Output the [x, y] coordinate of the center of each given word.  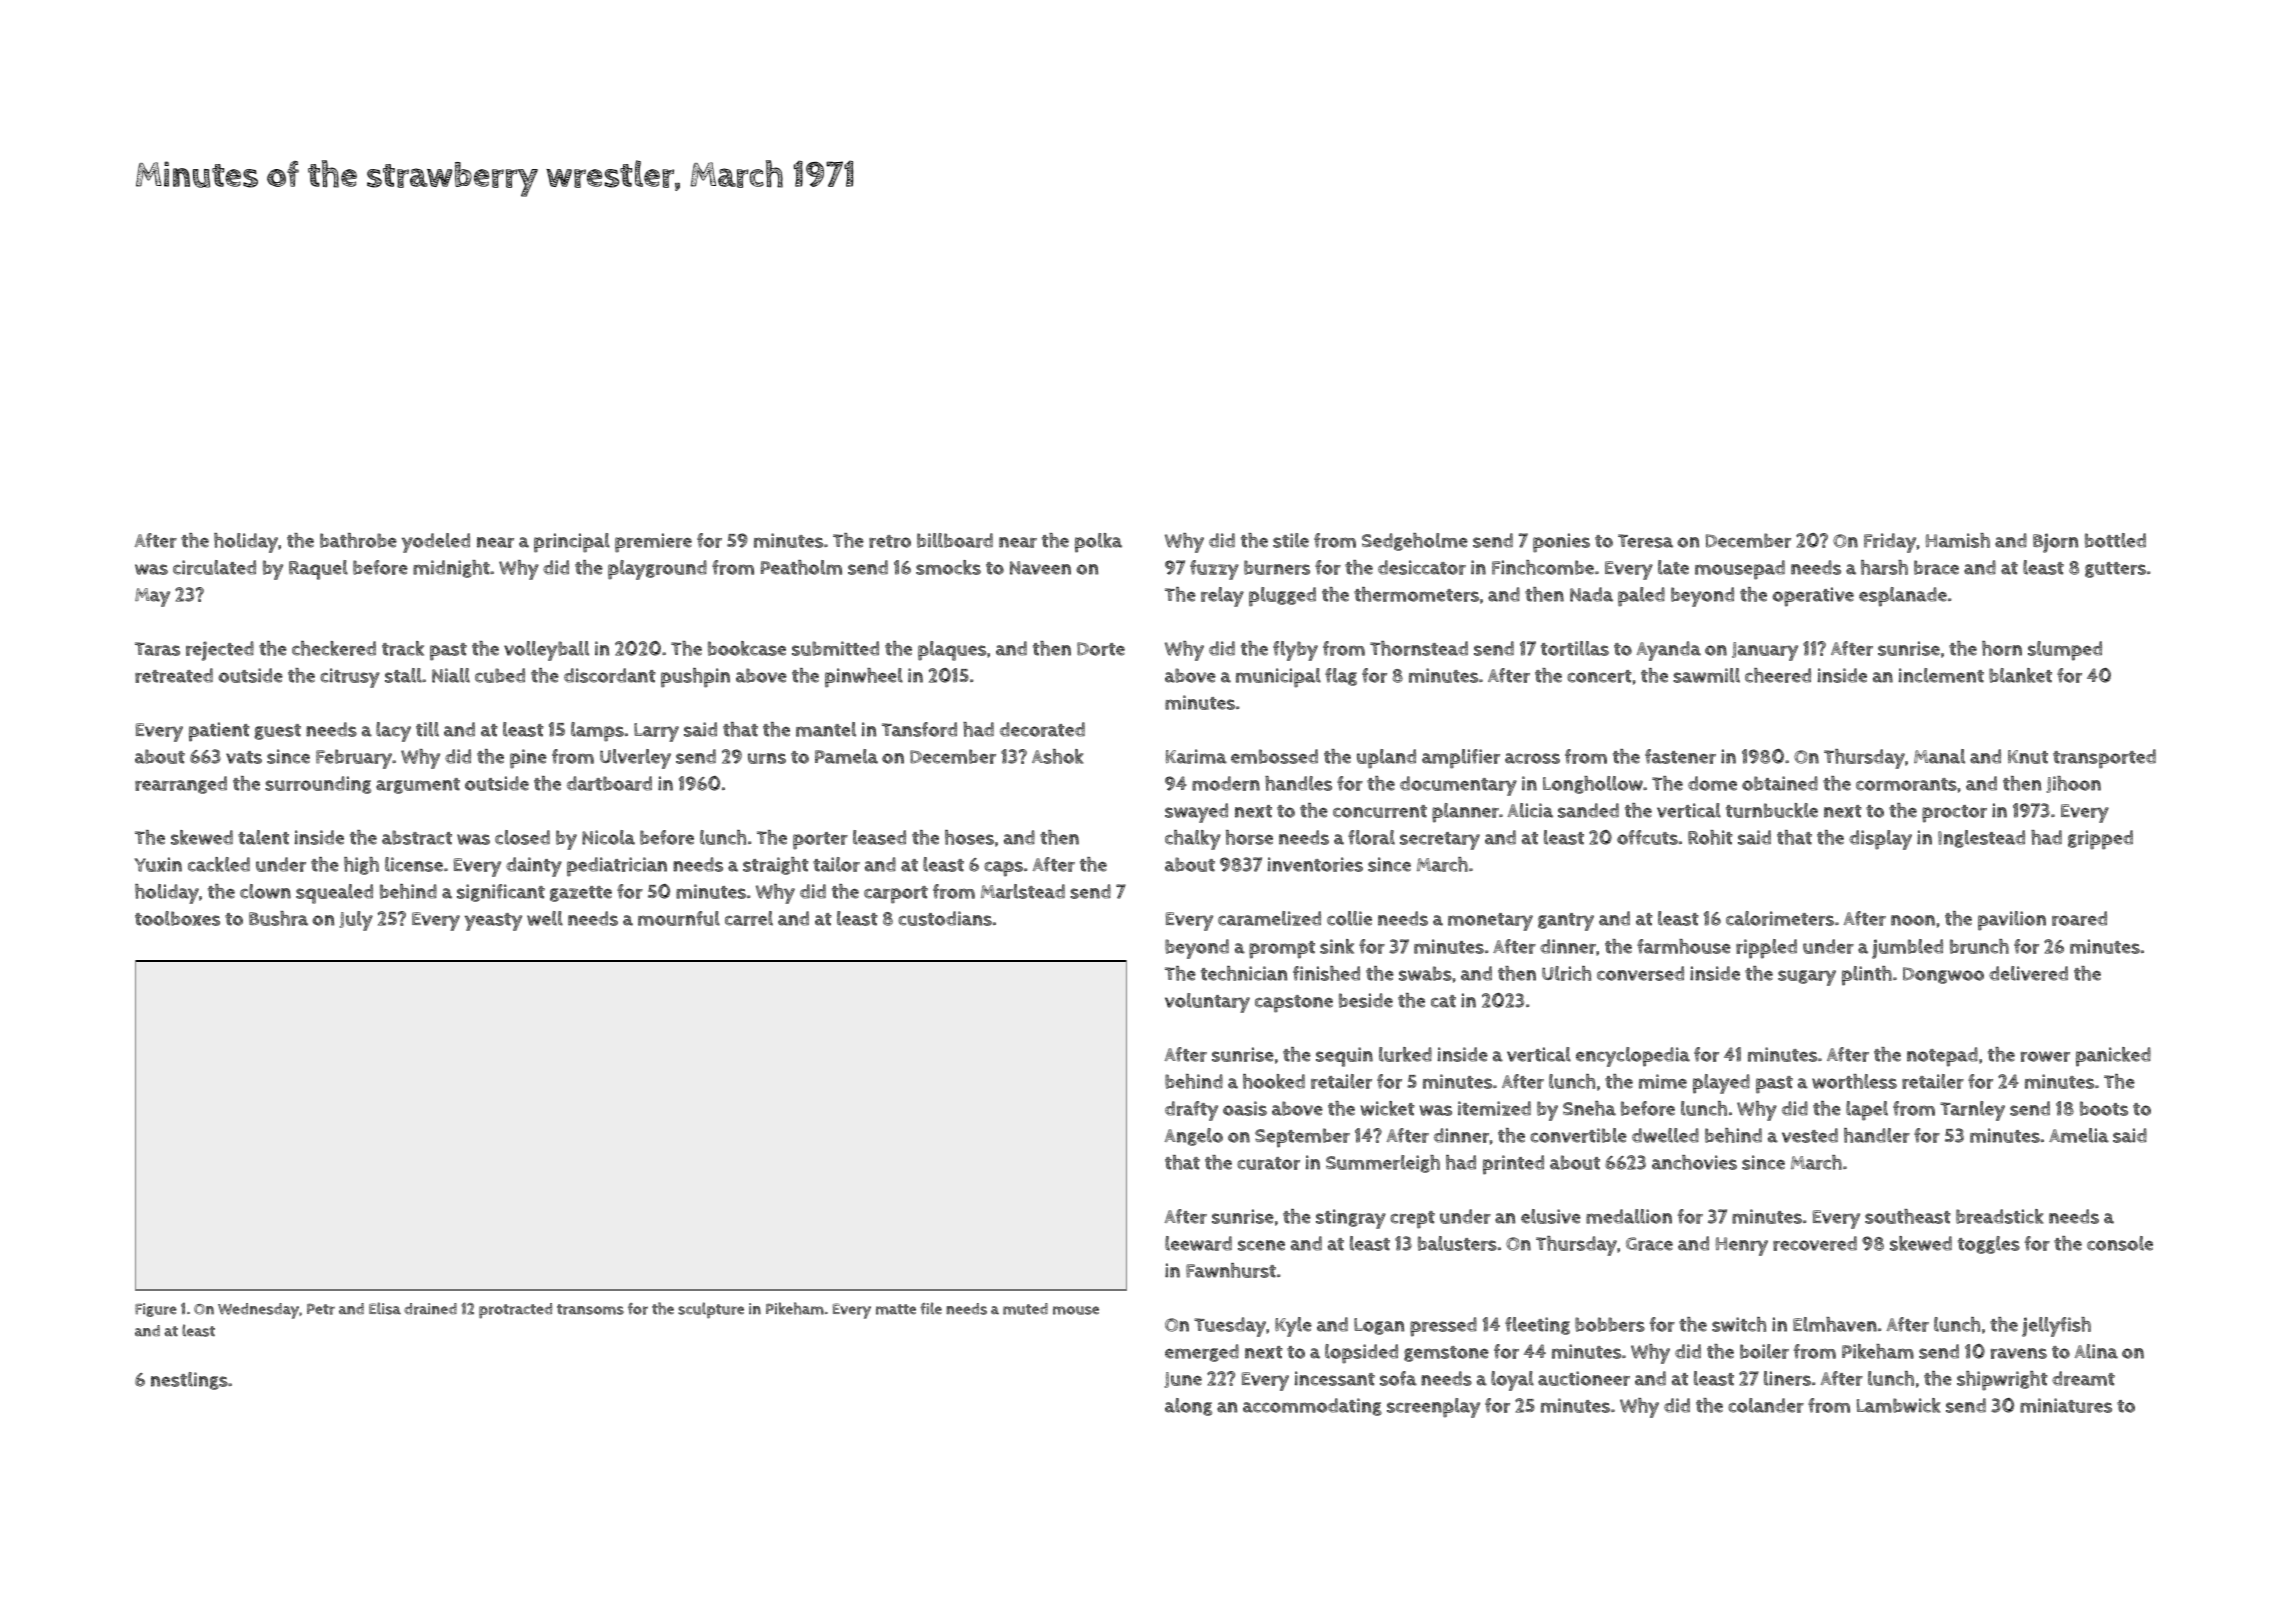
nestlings [189, 1381]
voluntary [1207, 1003]
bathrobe [358, 540]
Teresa [1645, 541]
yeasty [493, 922]
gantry [1566, 922]
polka [1098, 543]
